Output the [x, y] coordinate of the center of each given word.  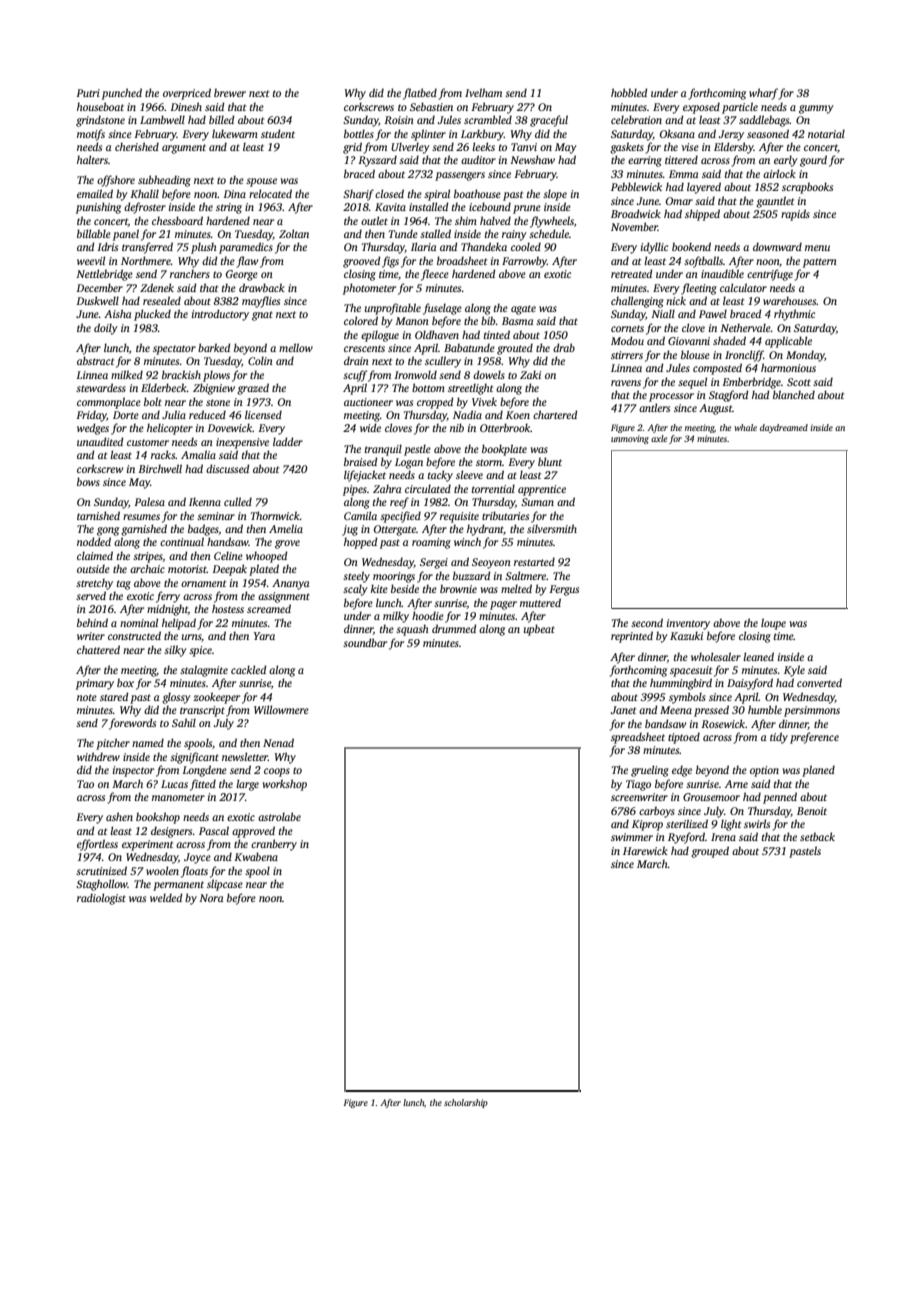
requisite [459, 517]
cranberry [274, 845]
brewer [230, 92]
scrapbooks [807, 188]
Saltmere [526, 575]
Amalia [198, 454]
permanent [178, 886]
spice [200, 651]
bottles [359, 133]
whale [745, 427]
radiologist [101, 899]
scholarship [466, 1103]
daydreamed [784, 428]
